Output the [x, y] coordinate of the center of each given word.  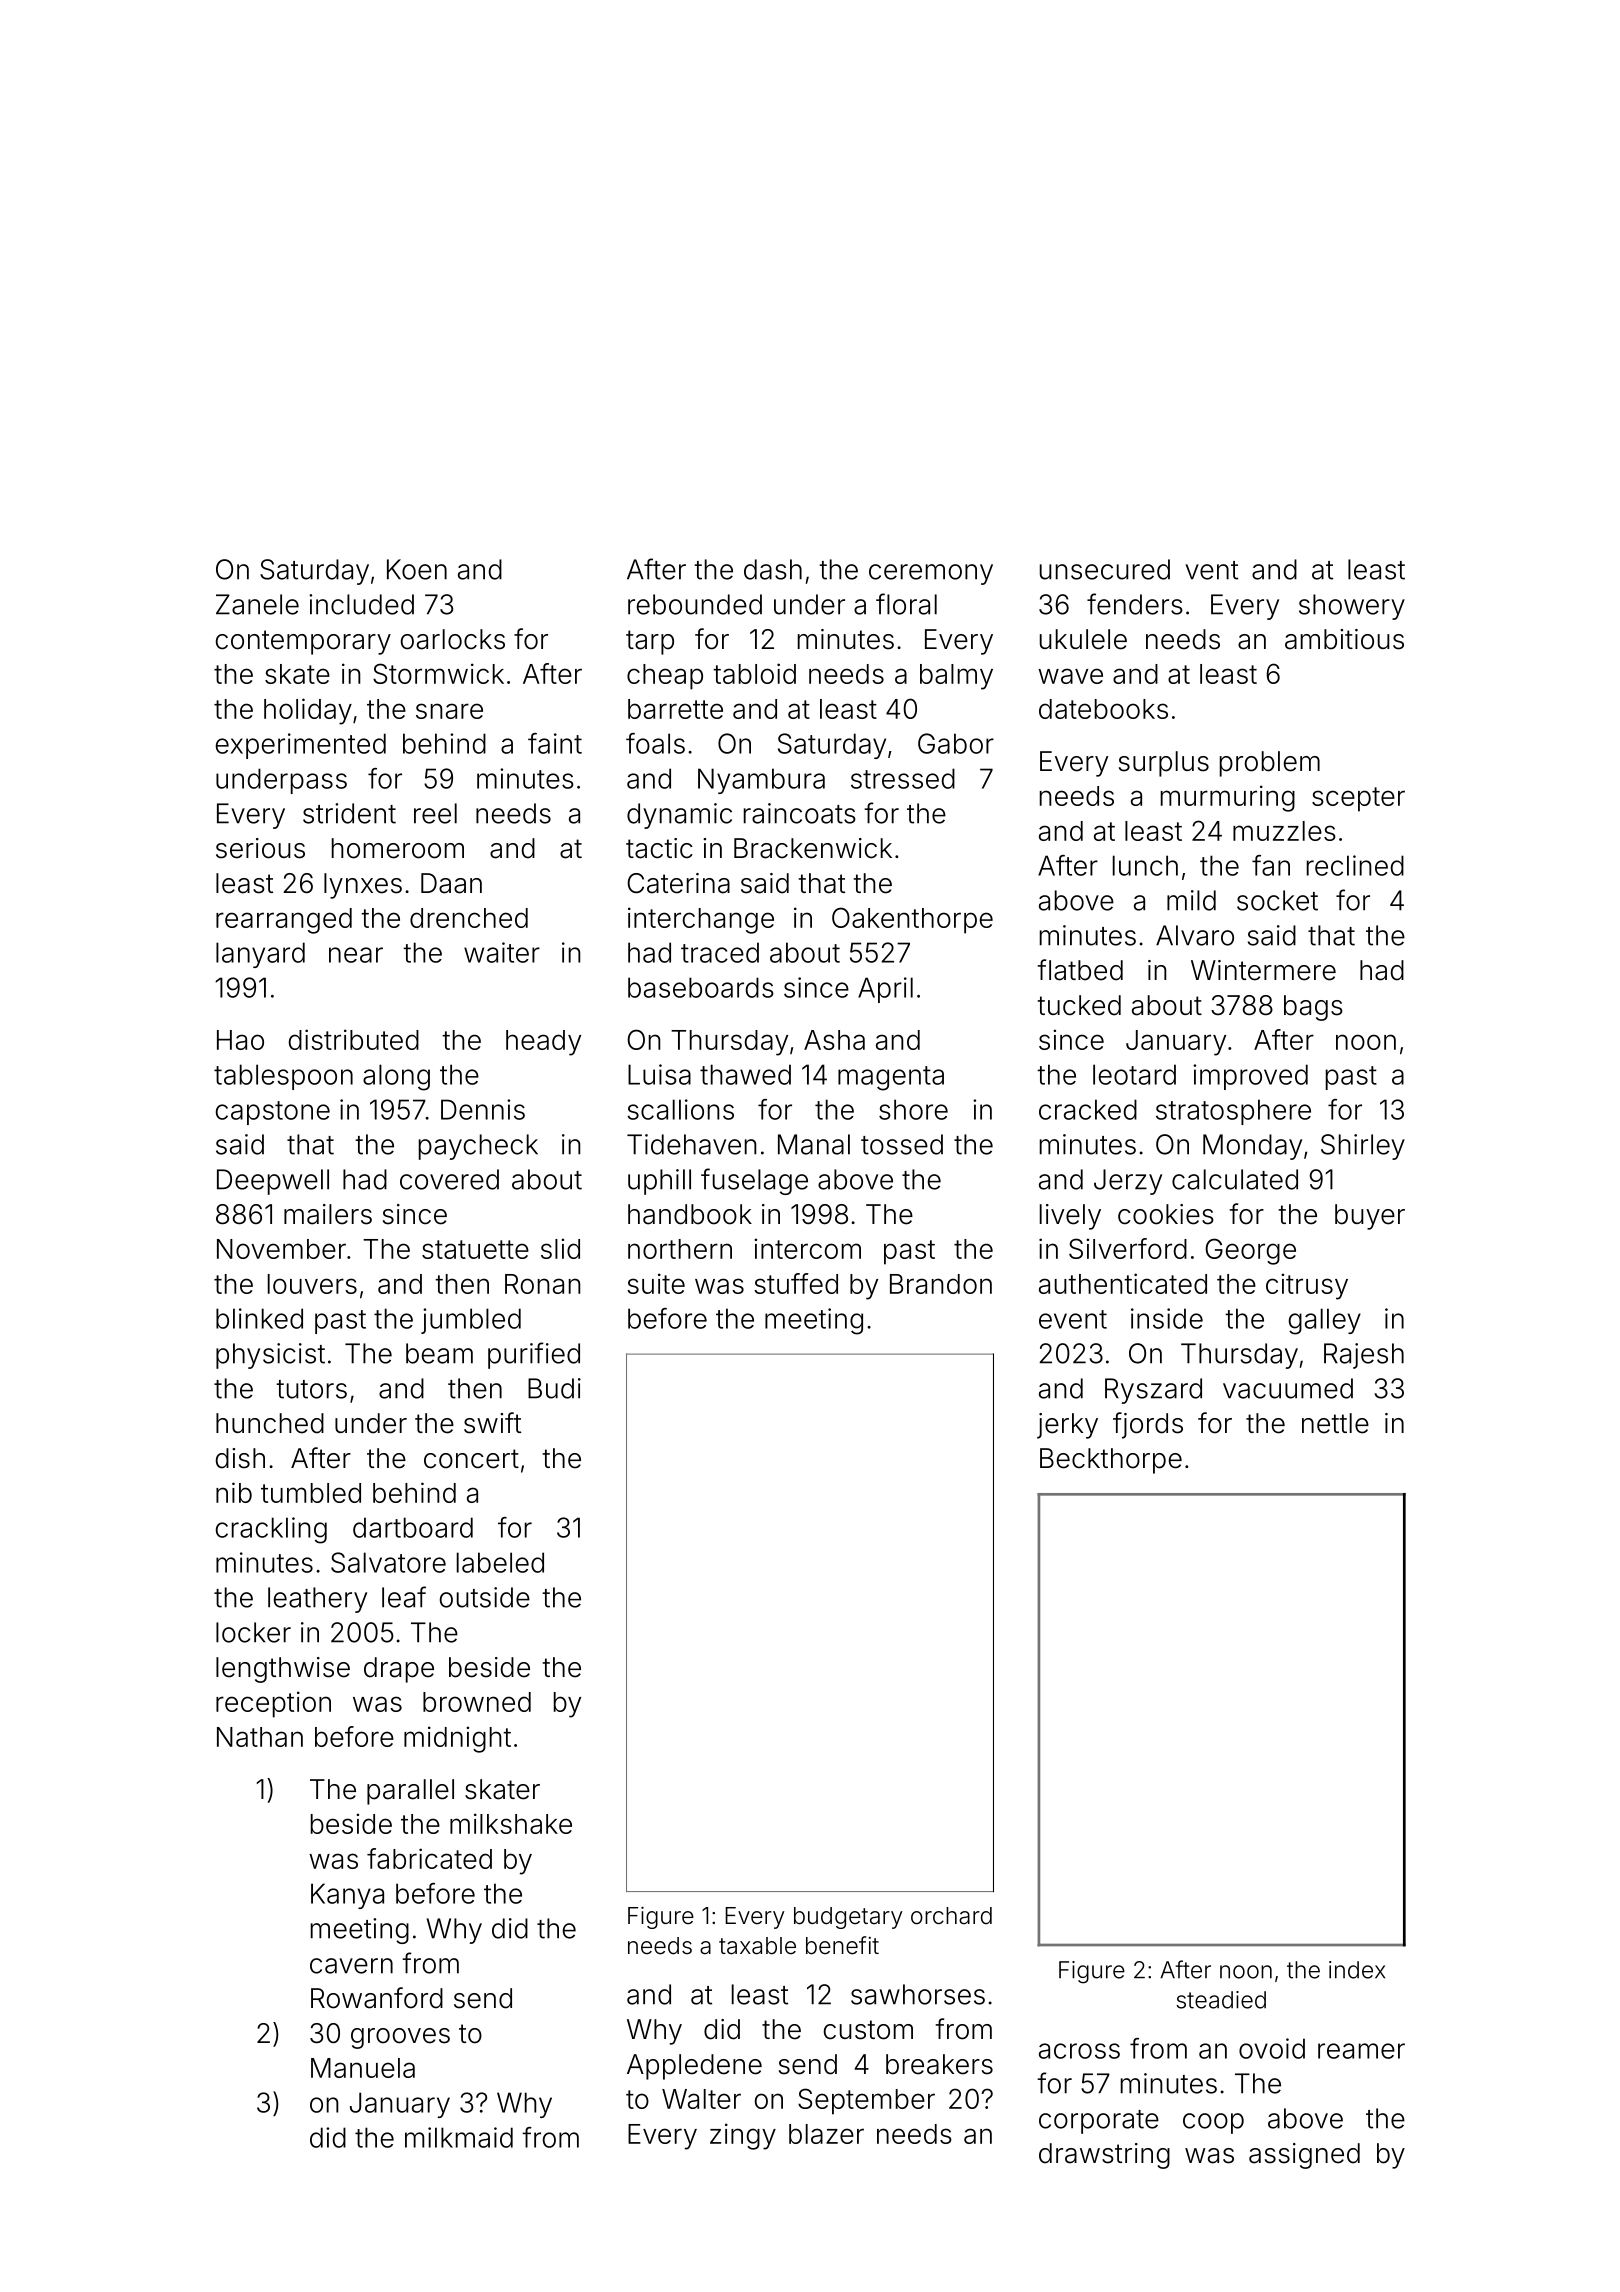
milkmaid [459, 2137]
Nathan [260, 1737]
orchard [951, 1916]
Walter [701, 2099]
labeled [500, 1562]
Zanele [257, 604]
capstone [273, 1113]
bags [1313, 1008]
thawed [745, 1074]
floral [906, 604]
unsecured [1105, 569]
